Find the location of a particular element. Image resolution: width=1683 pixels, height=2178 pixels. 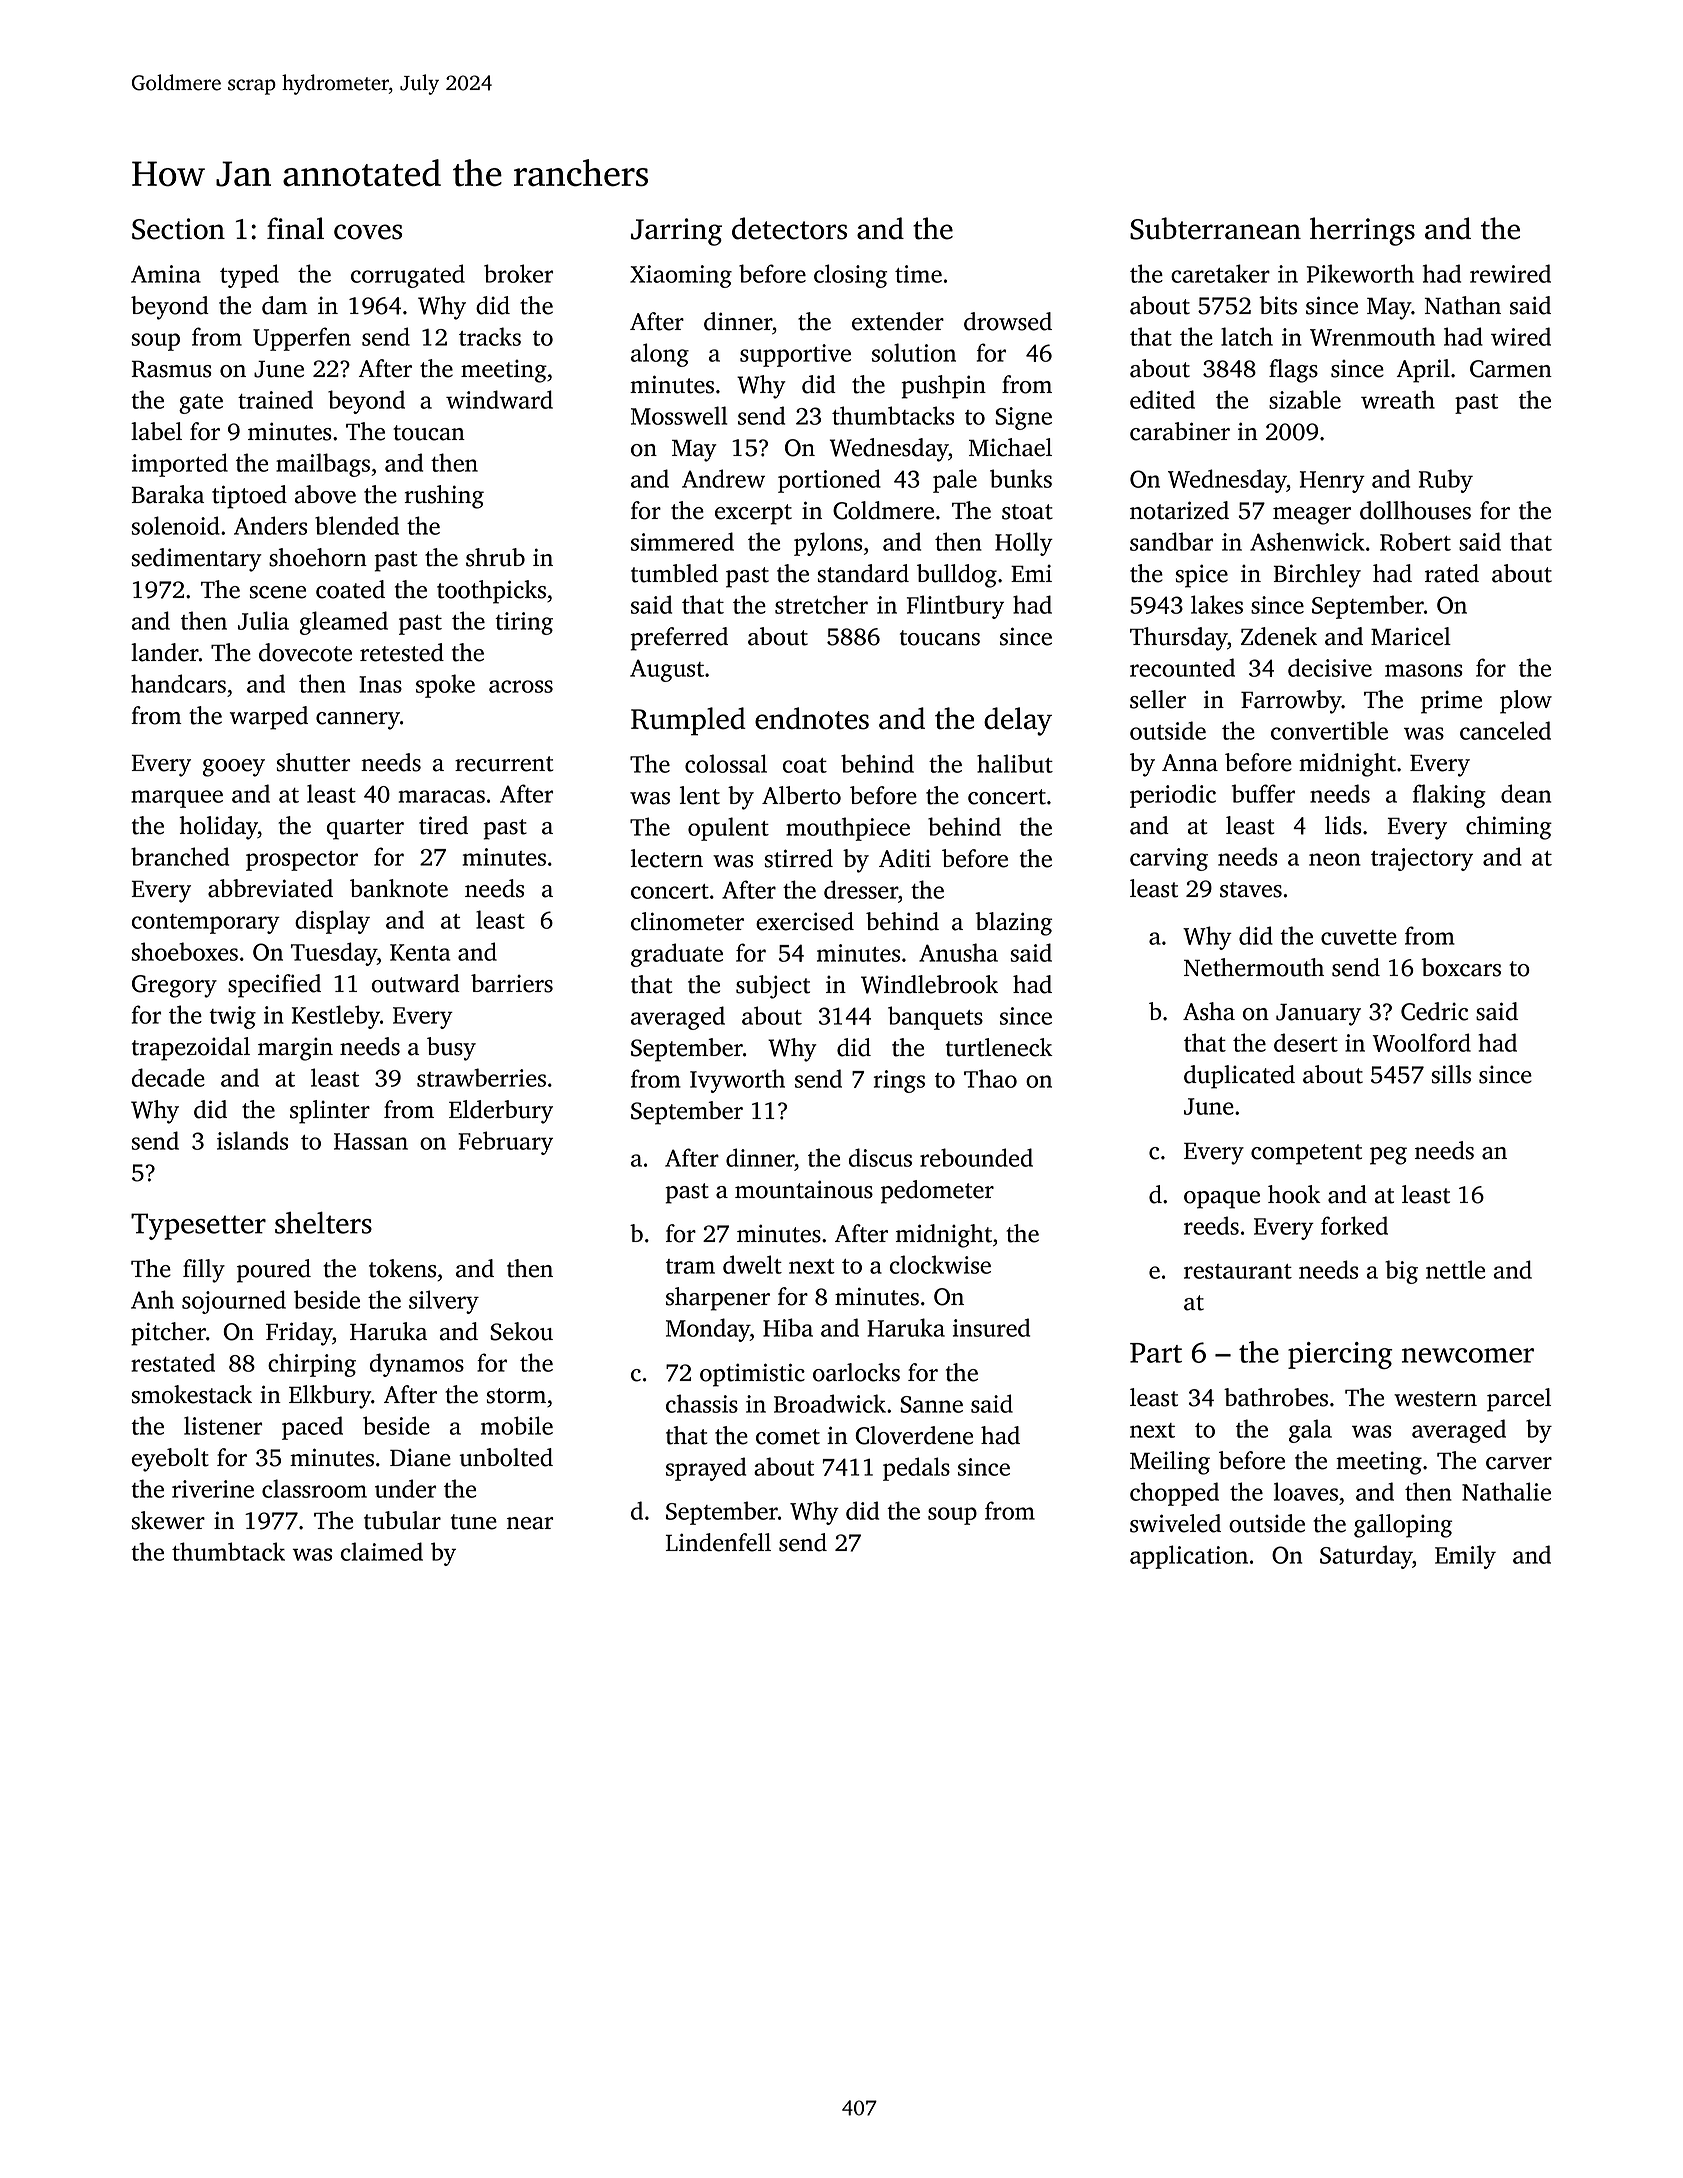

detectors is located at coordinates (789, 228).
